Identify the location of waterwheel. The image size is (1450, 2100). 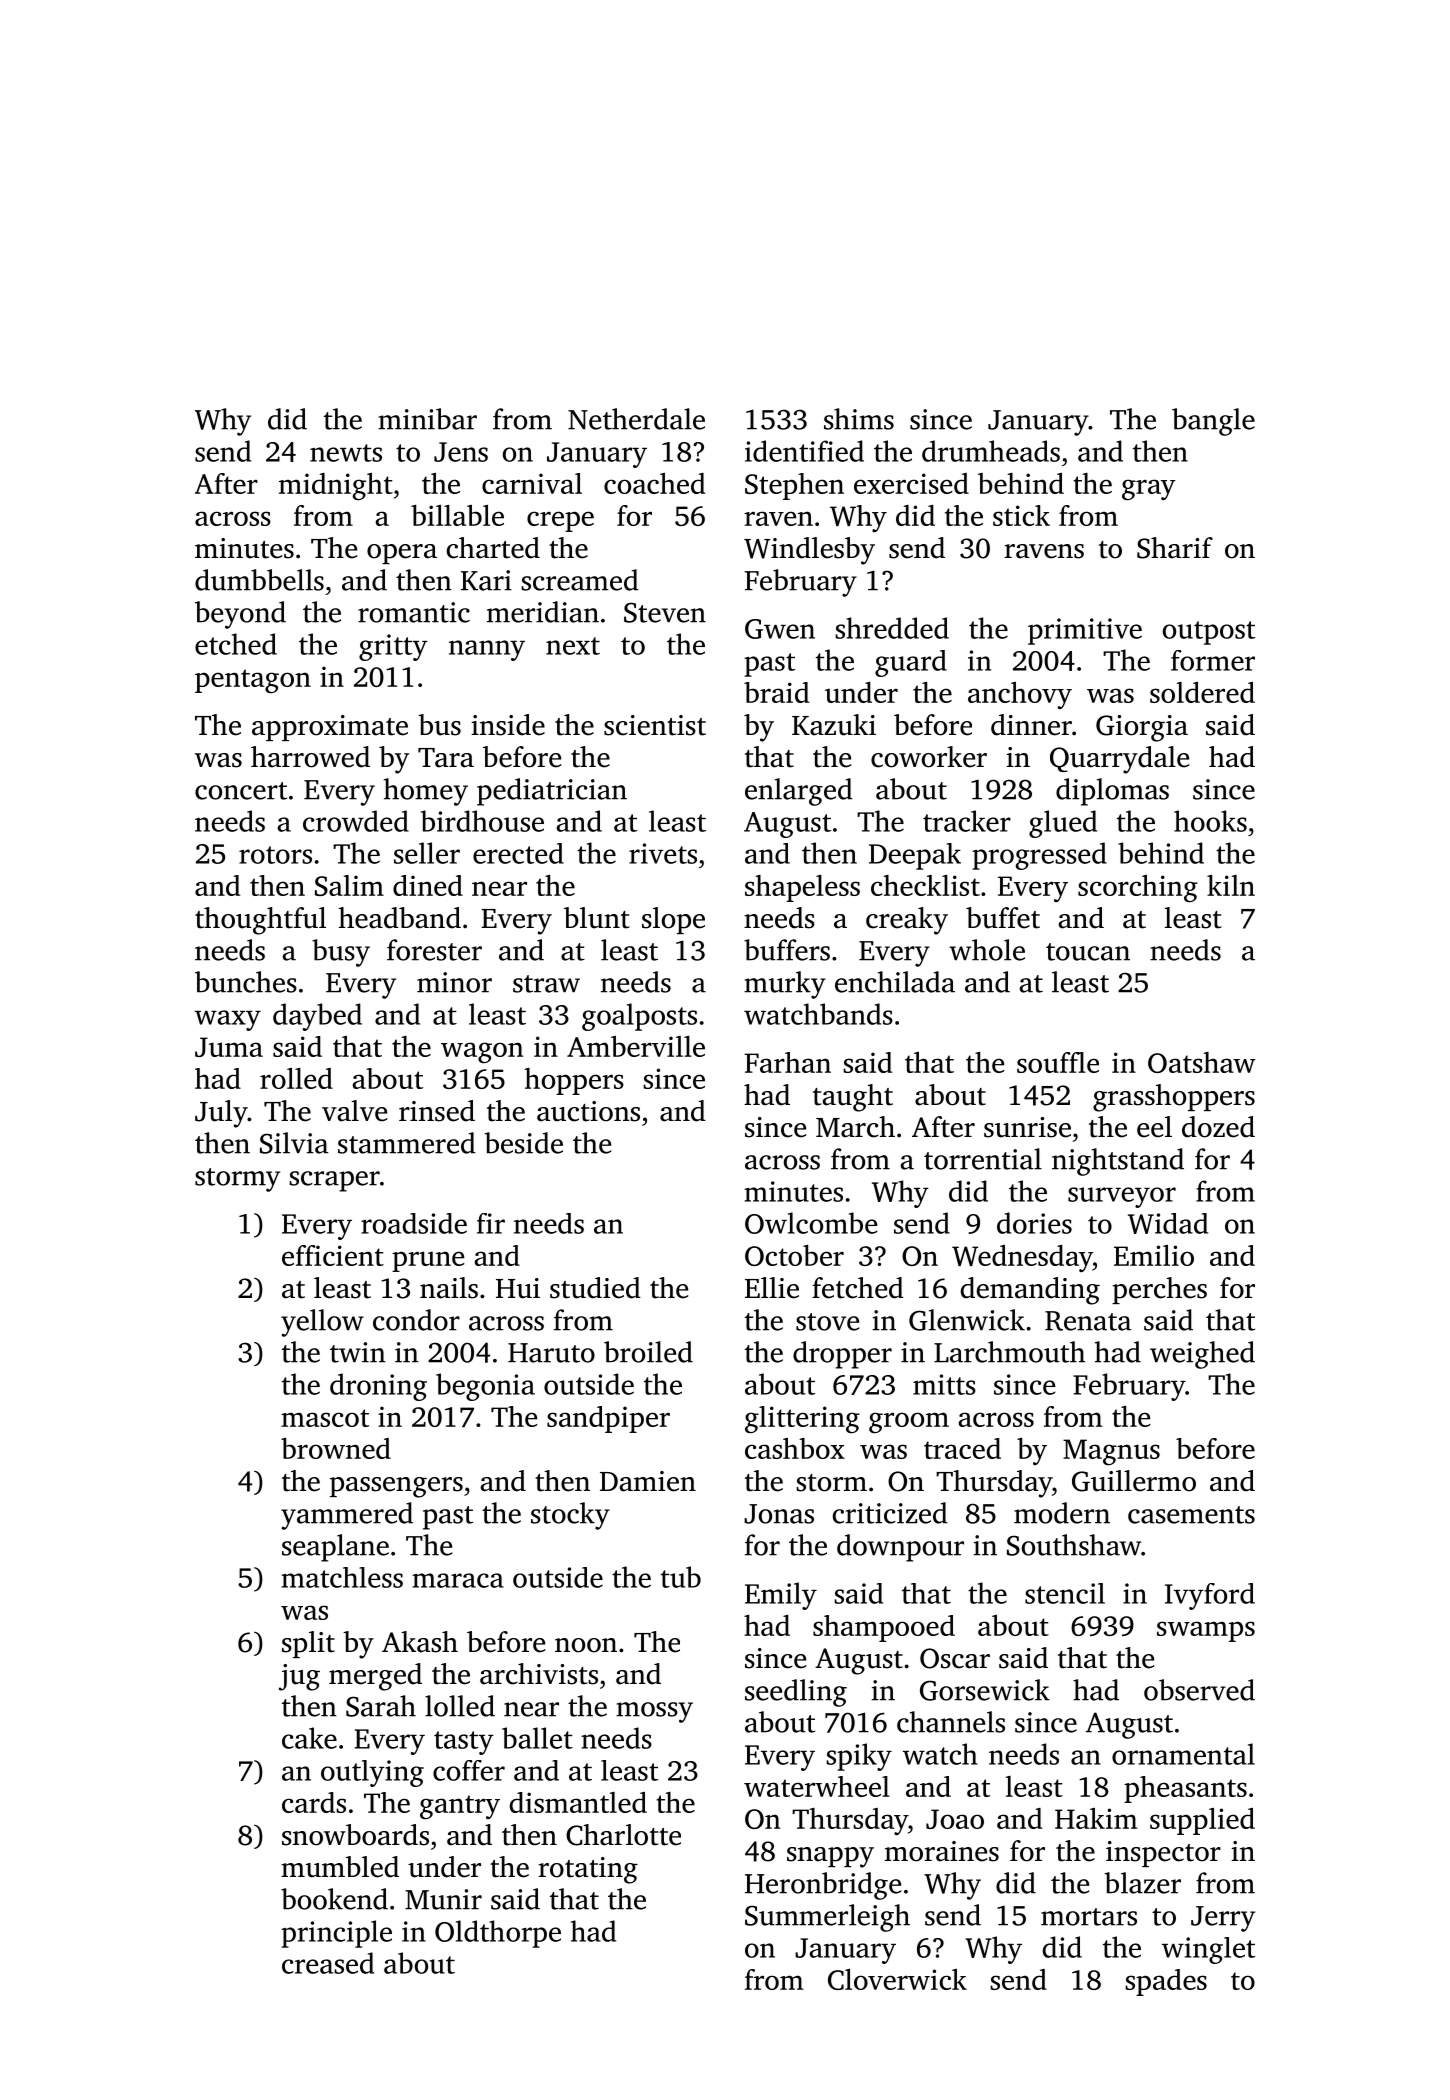
(817, 1786).
